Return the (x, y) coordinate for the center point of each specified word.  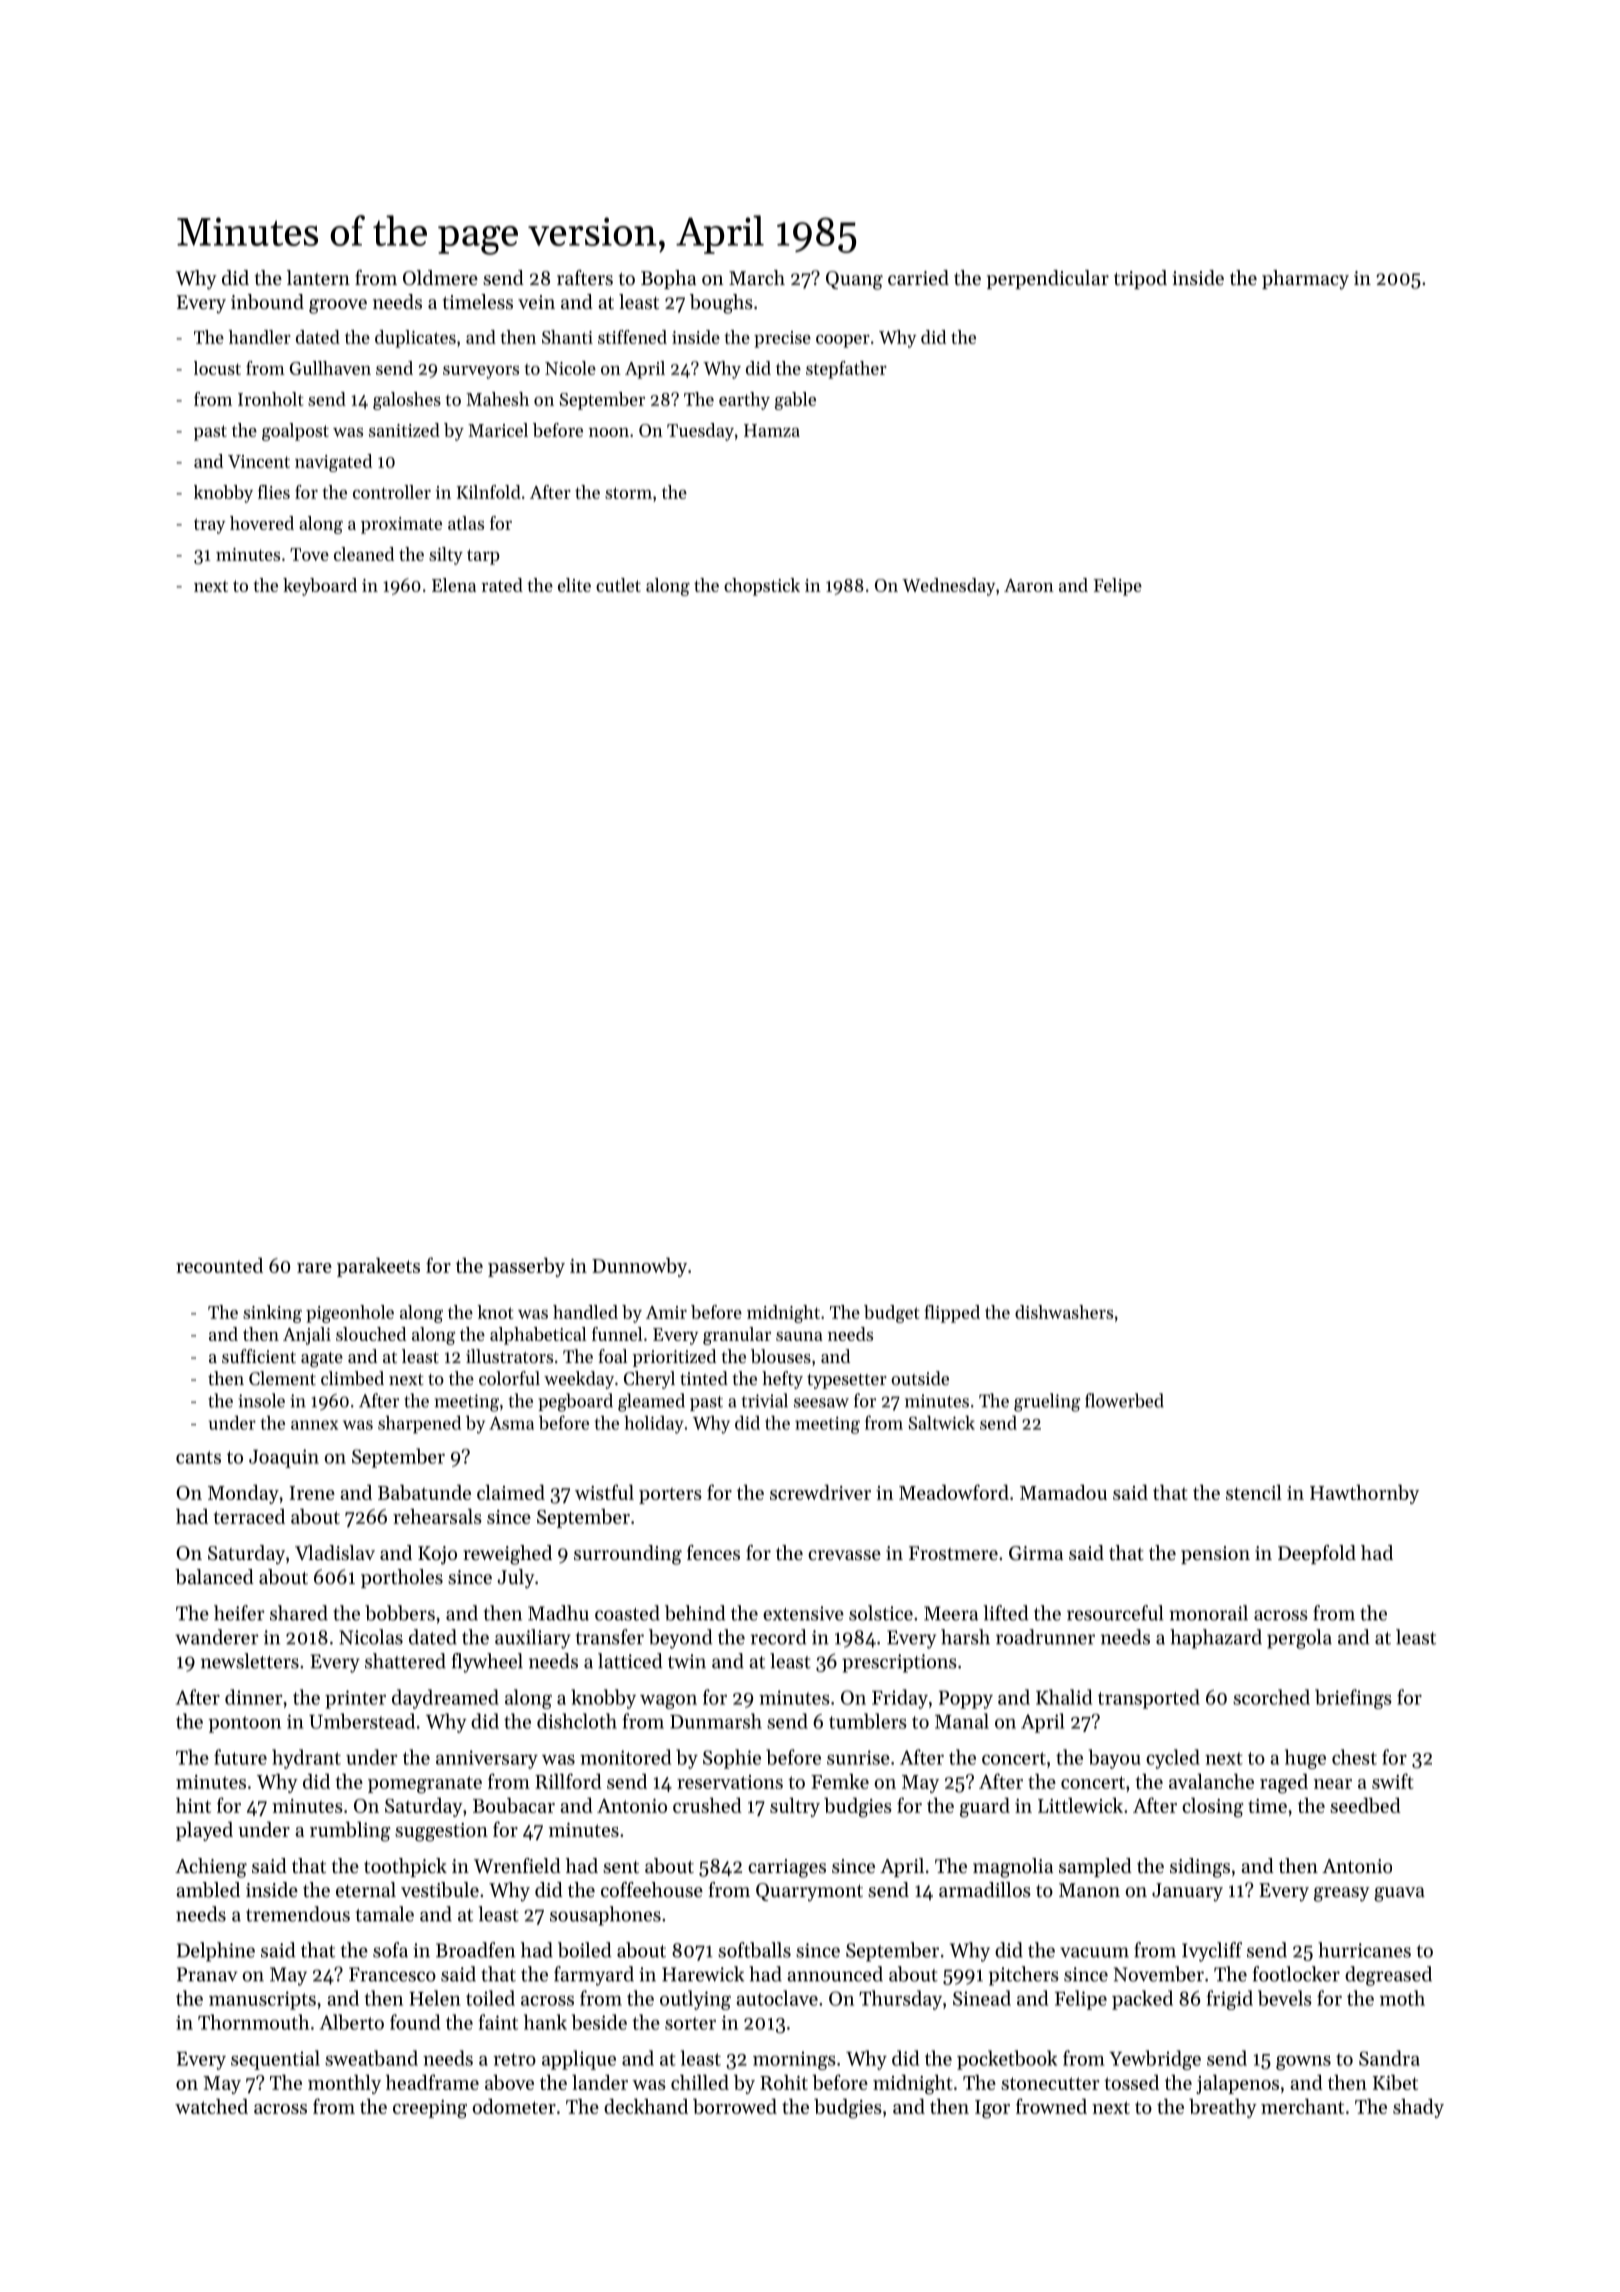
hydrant (306, 1759)
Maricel (498, 430)
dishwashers (1064, 1312)
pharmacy (1305, 280)
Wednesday (949, 587)
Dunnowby (639, 1267)
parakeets (378, 1267)
